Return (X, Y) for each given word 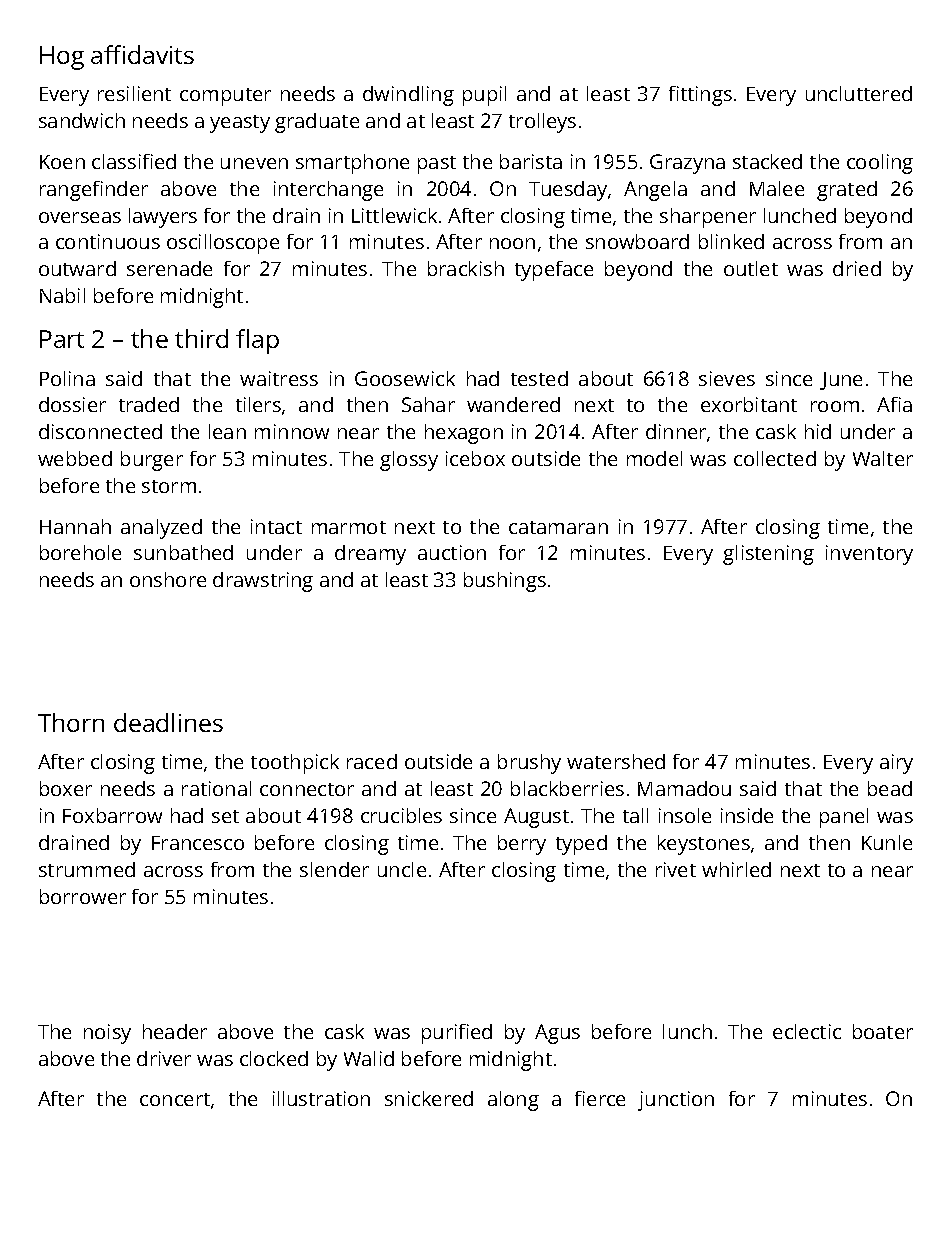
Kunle (887, 842)
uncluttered (859, 93)
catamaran (558, 527)
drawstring (263, 582)
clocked (274, 1058)
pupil (484, 96)
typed (581, 845)
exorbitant (749, 404)
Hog (62, 58)
